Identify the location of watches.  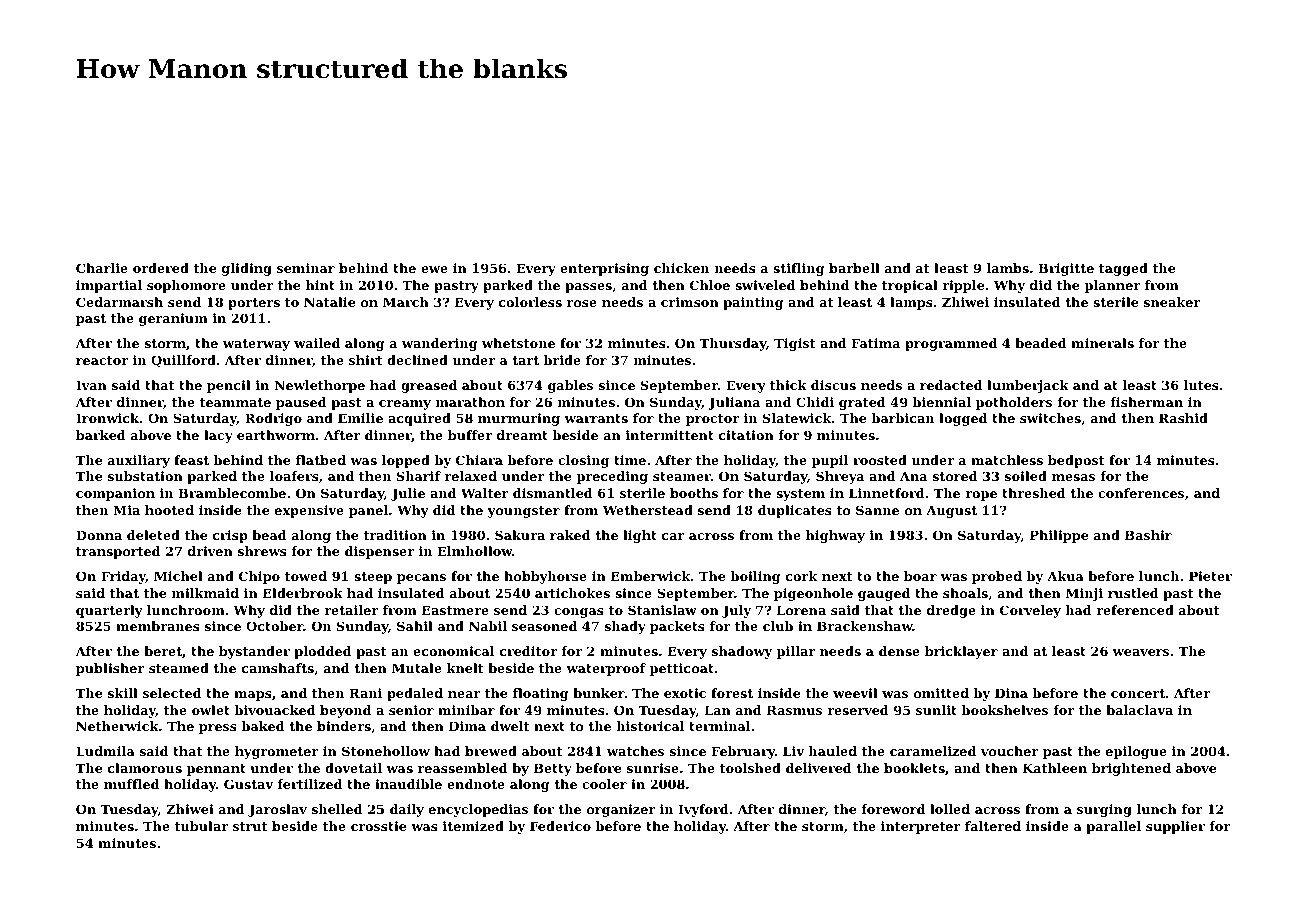
(635, 751).
